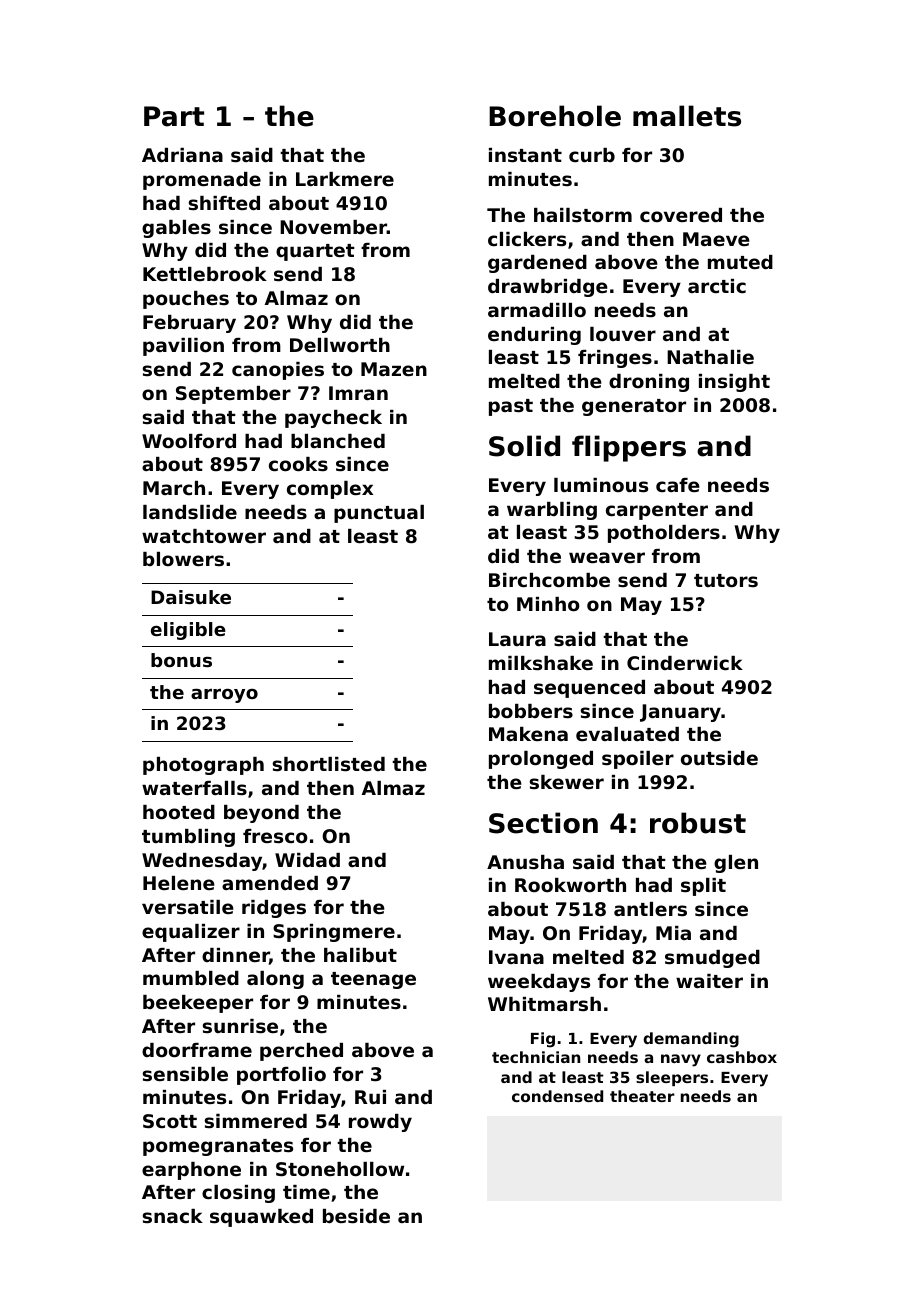  What do you see at coordinates (539, 983) in the screenshot?
I see `weekdays` at bounding box center [539, 983].
